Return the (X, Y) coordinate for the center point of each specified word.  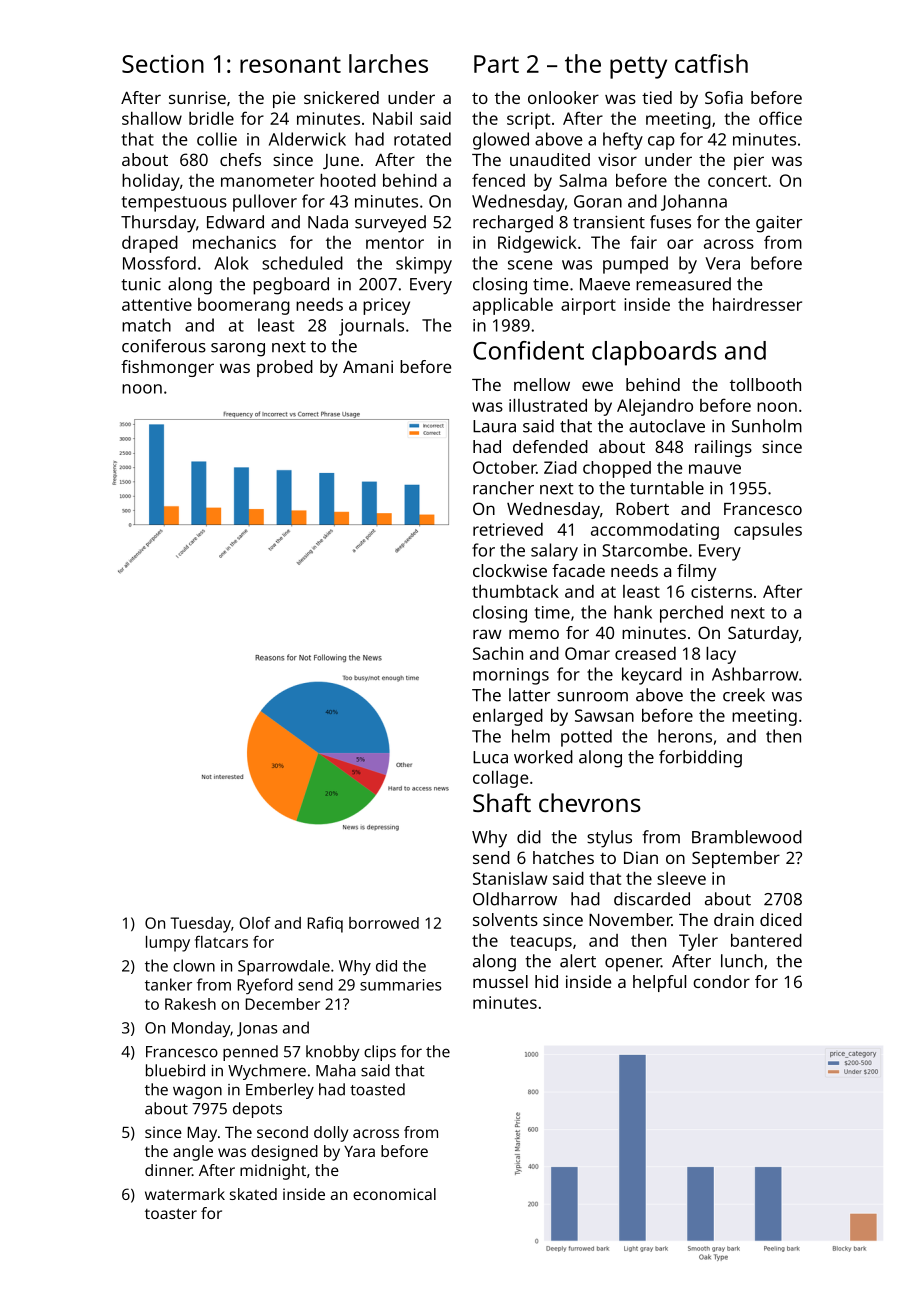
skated (253, 1194)
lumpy (168, 944)
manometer (267, 181)
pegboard (291, 286)
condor (721, 981)
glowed (501, 141)
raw (487, 634)
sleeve (681, 878)
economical (394, 1194)
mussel (500, 981)
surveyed (390, 224)
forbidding (700, 759)
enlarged (508, 717)
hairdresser (757, 304)
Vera (722, 263)
